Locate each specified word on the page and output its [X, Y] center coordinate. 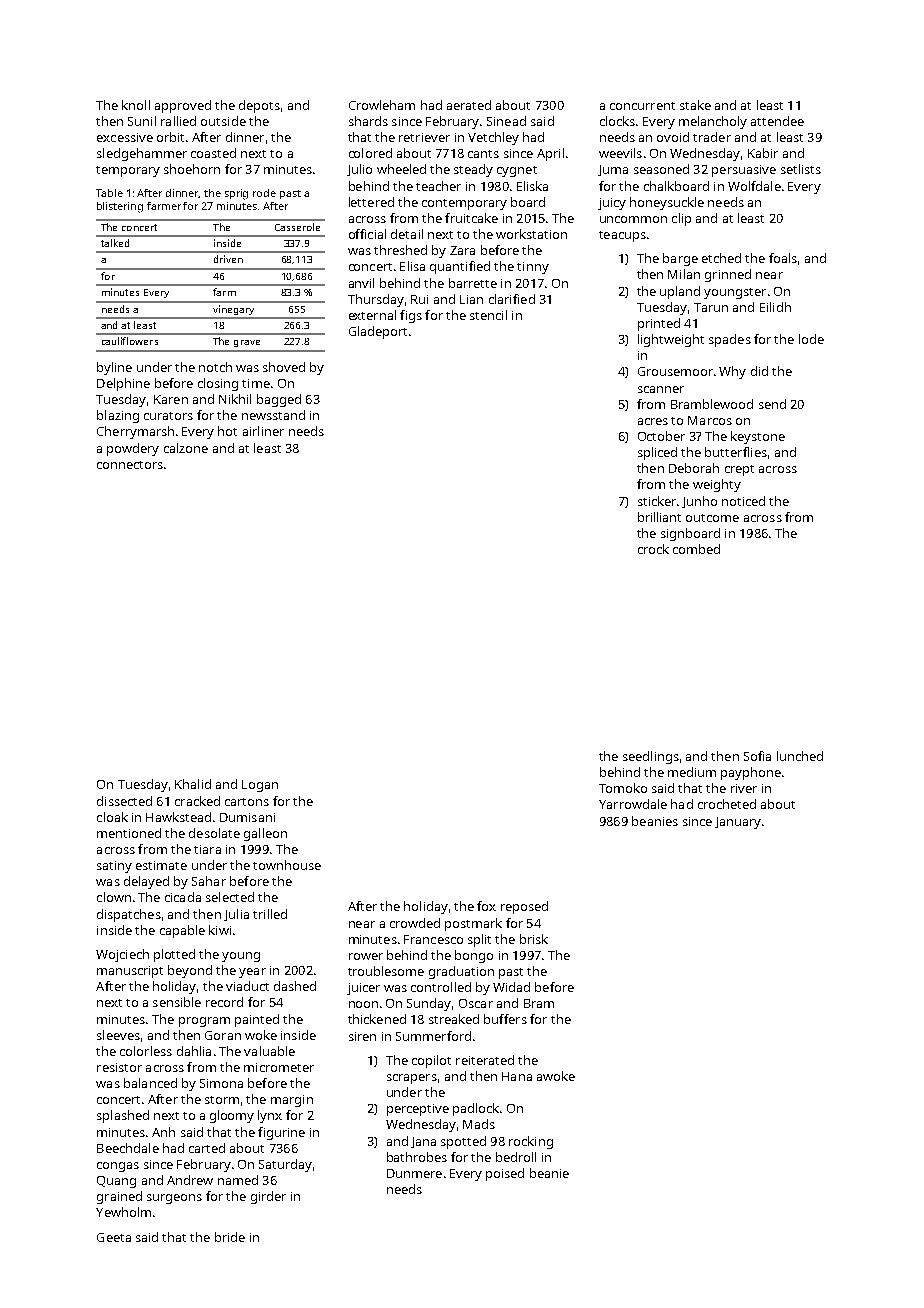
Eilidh [775, 307]
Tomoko [623, 788]
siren [362, 1036]
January [738, 823]
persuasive [744, 171]
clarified [512, 299]
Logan [260, 786]
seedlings [651, 757]
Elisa [412, 266]
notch [215, 367]
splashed [123, 1116]
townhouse [287, 865]
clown [114, 897]
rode [264, 193]
